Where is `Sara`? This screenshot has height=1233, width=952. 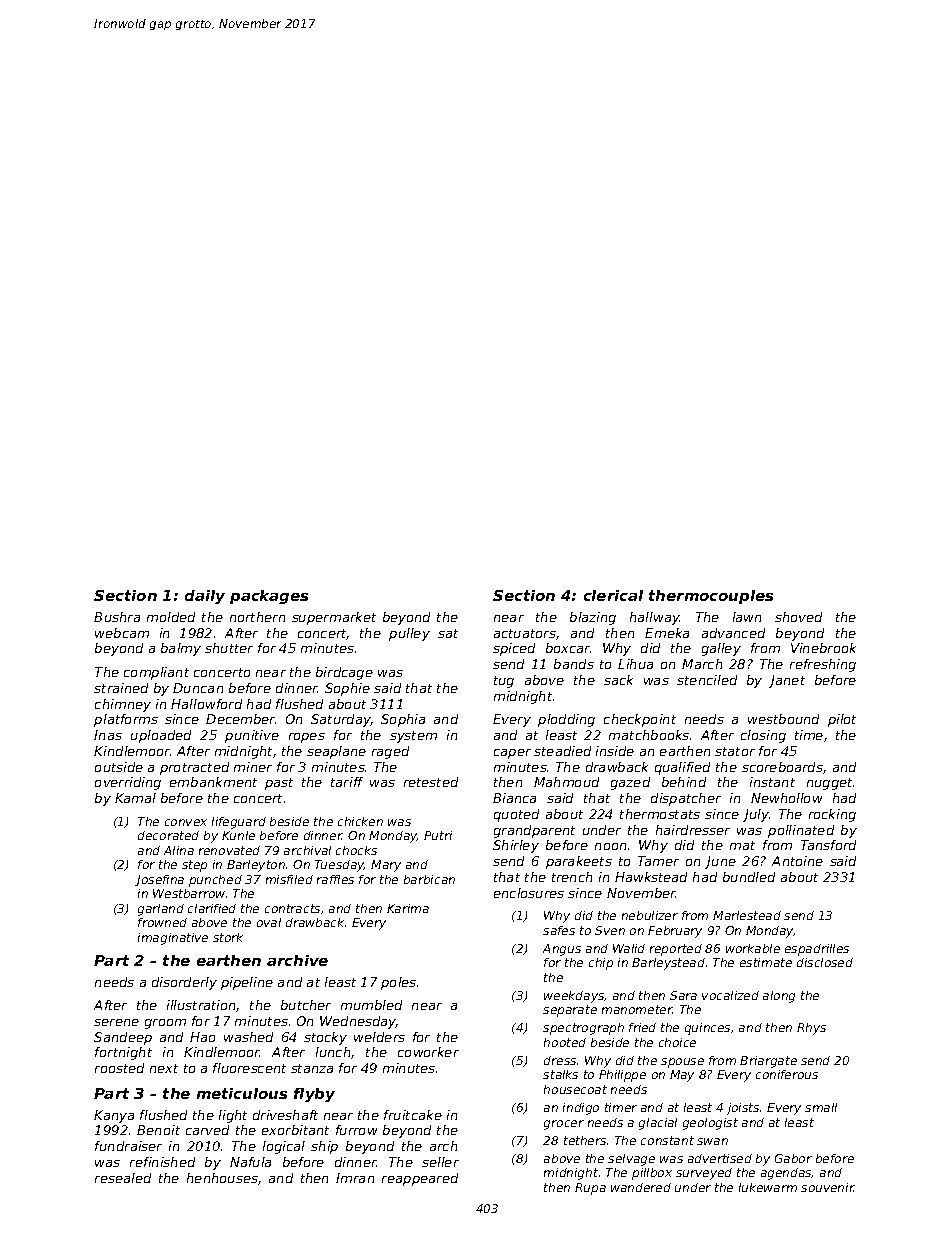
Sara is located at coordinates (683, 995).
